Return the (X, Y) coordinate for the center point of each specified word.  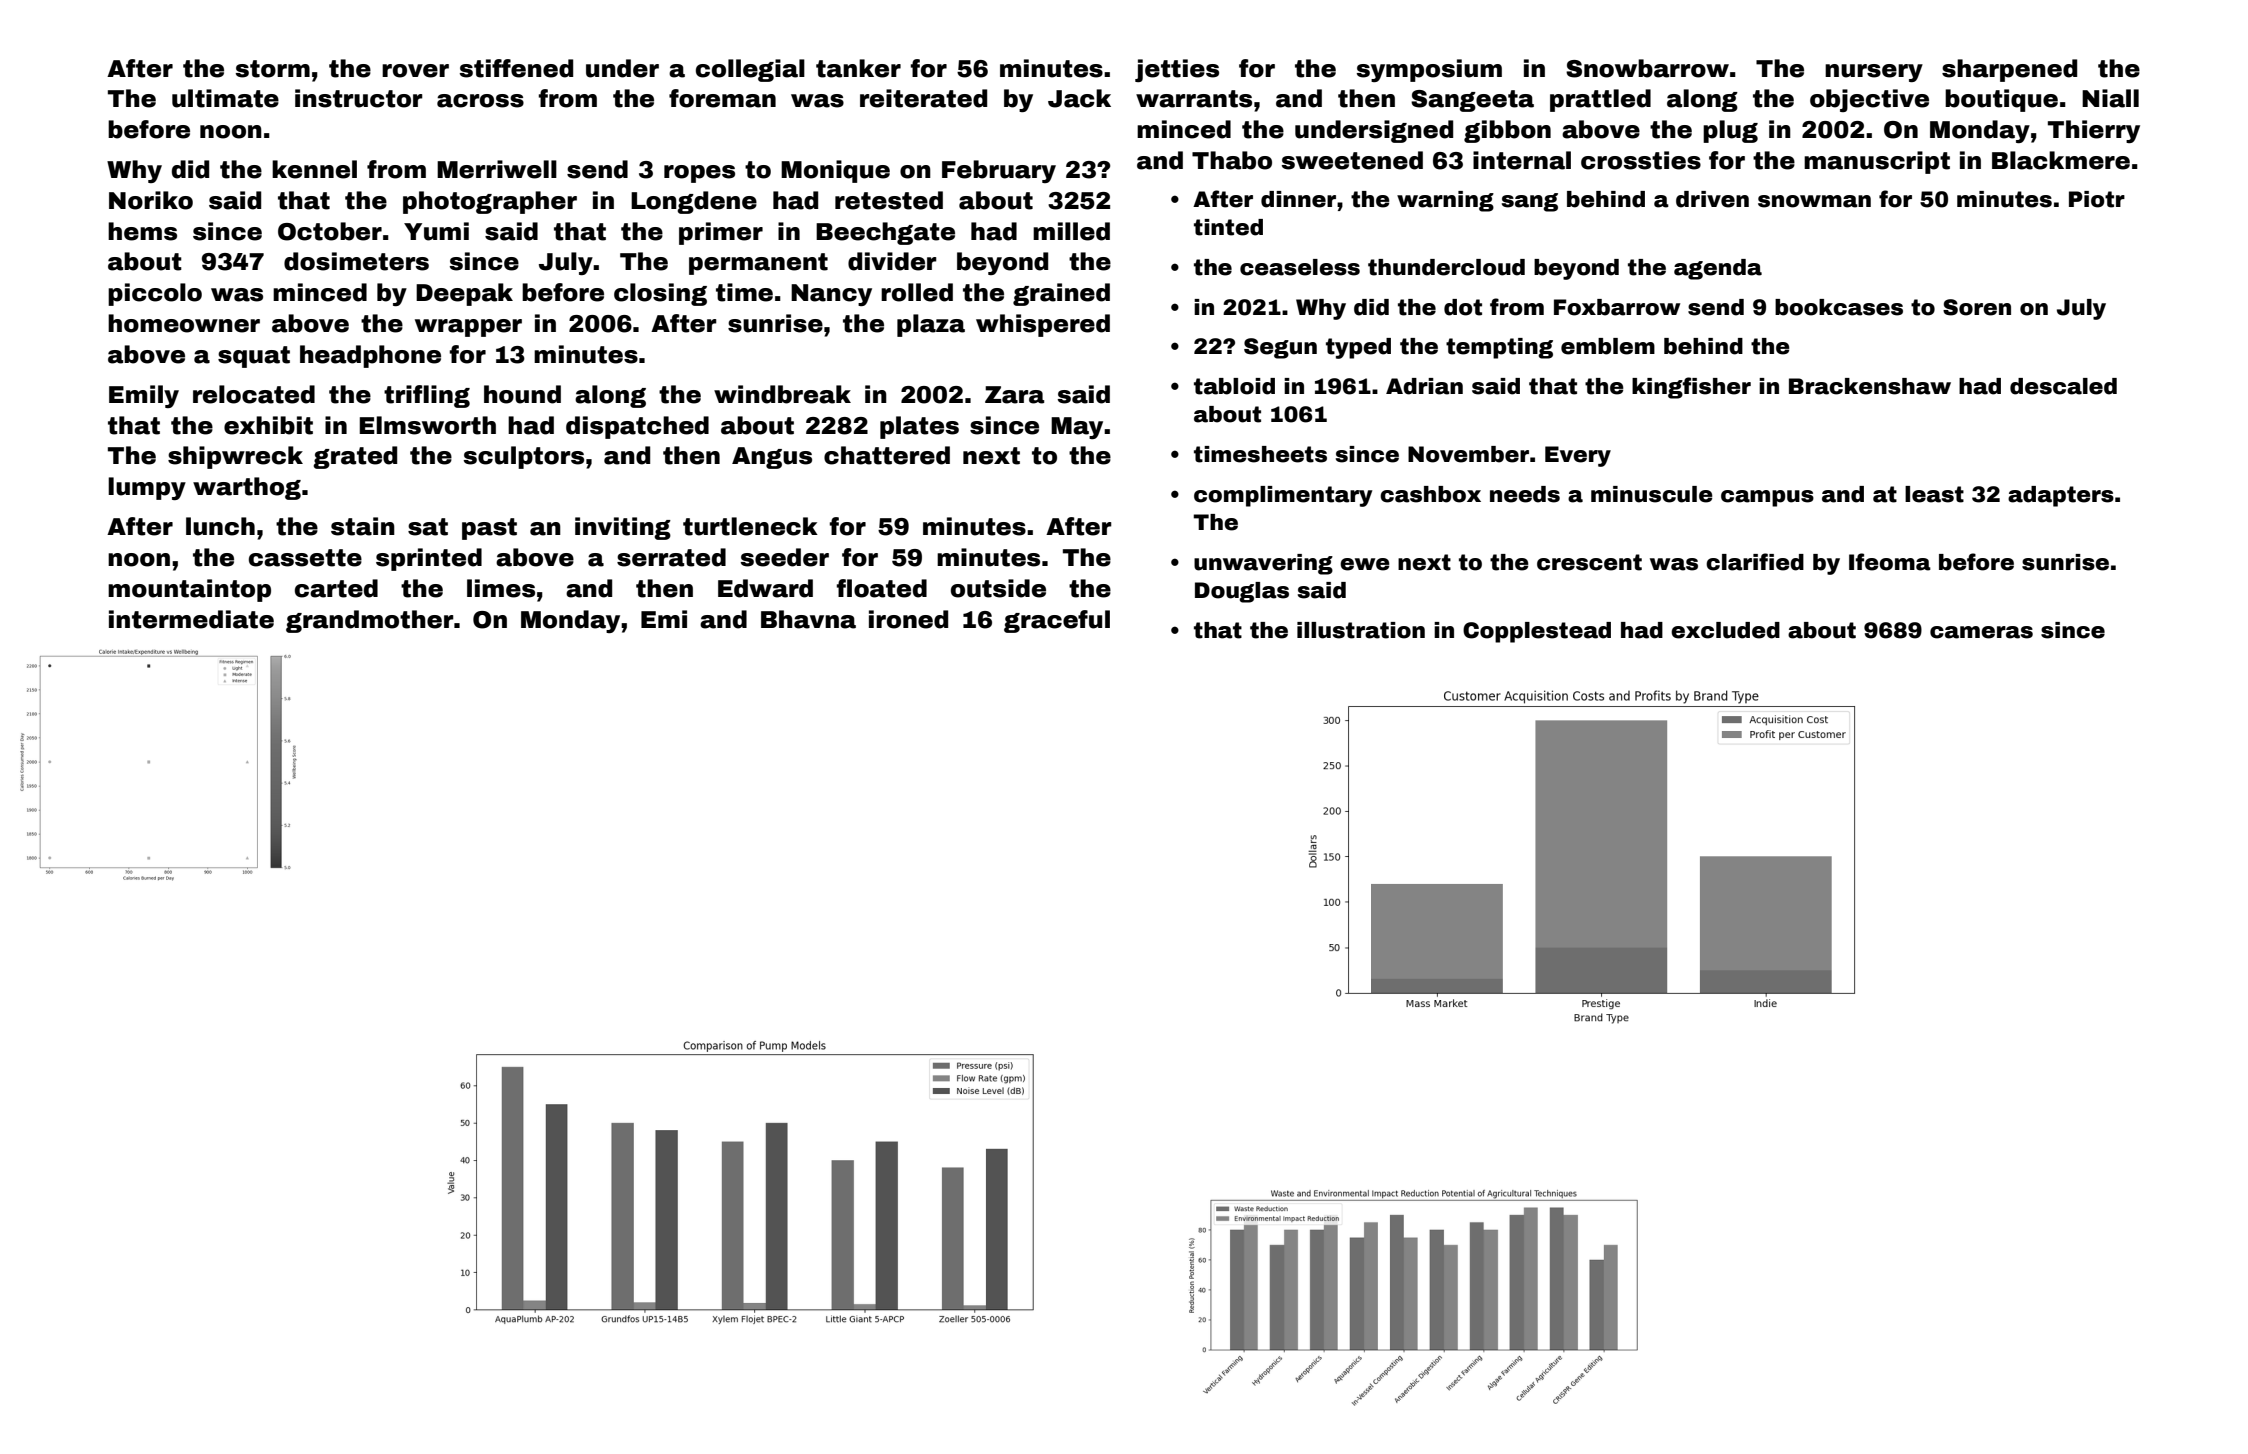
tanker (858, 68)
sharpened (2009, 70)
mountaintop (189, 590)
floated (882, 588)
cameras (1981, 632)
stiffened (516, 68)
